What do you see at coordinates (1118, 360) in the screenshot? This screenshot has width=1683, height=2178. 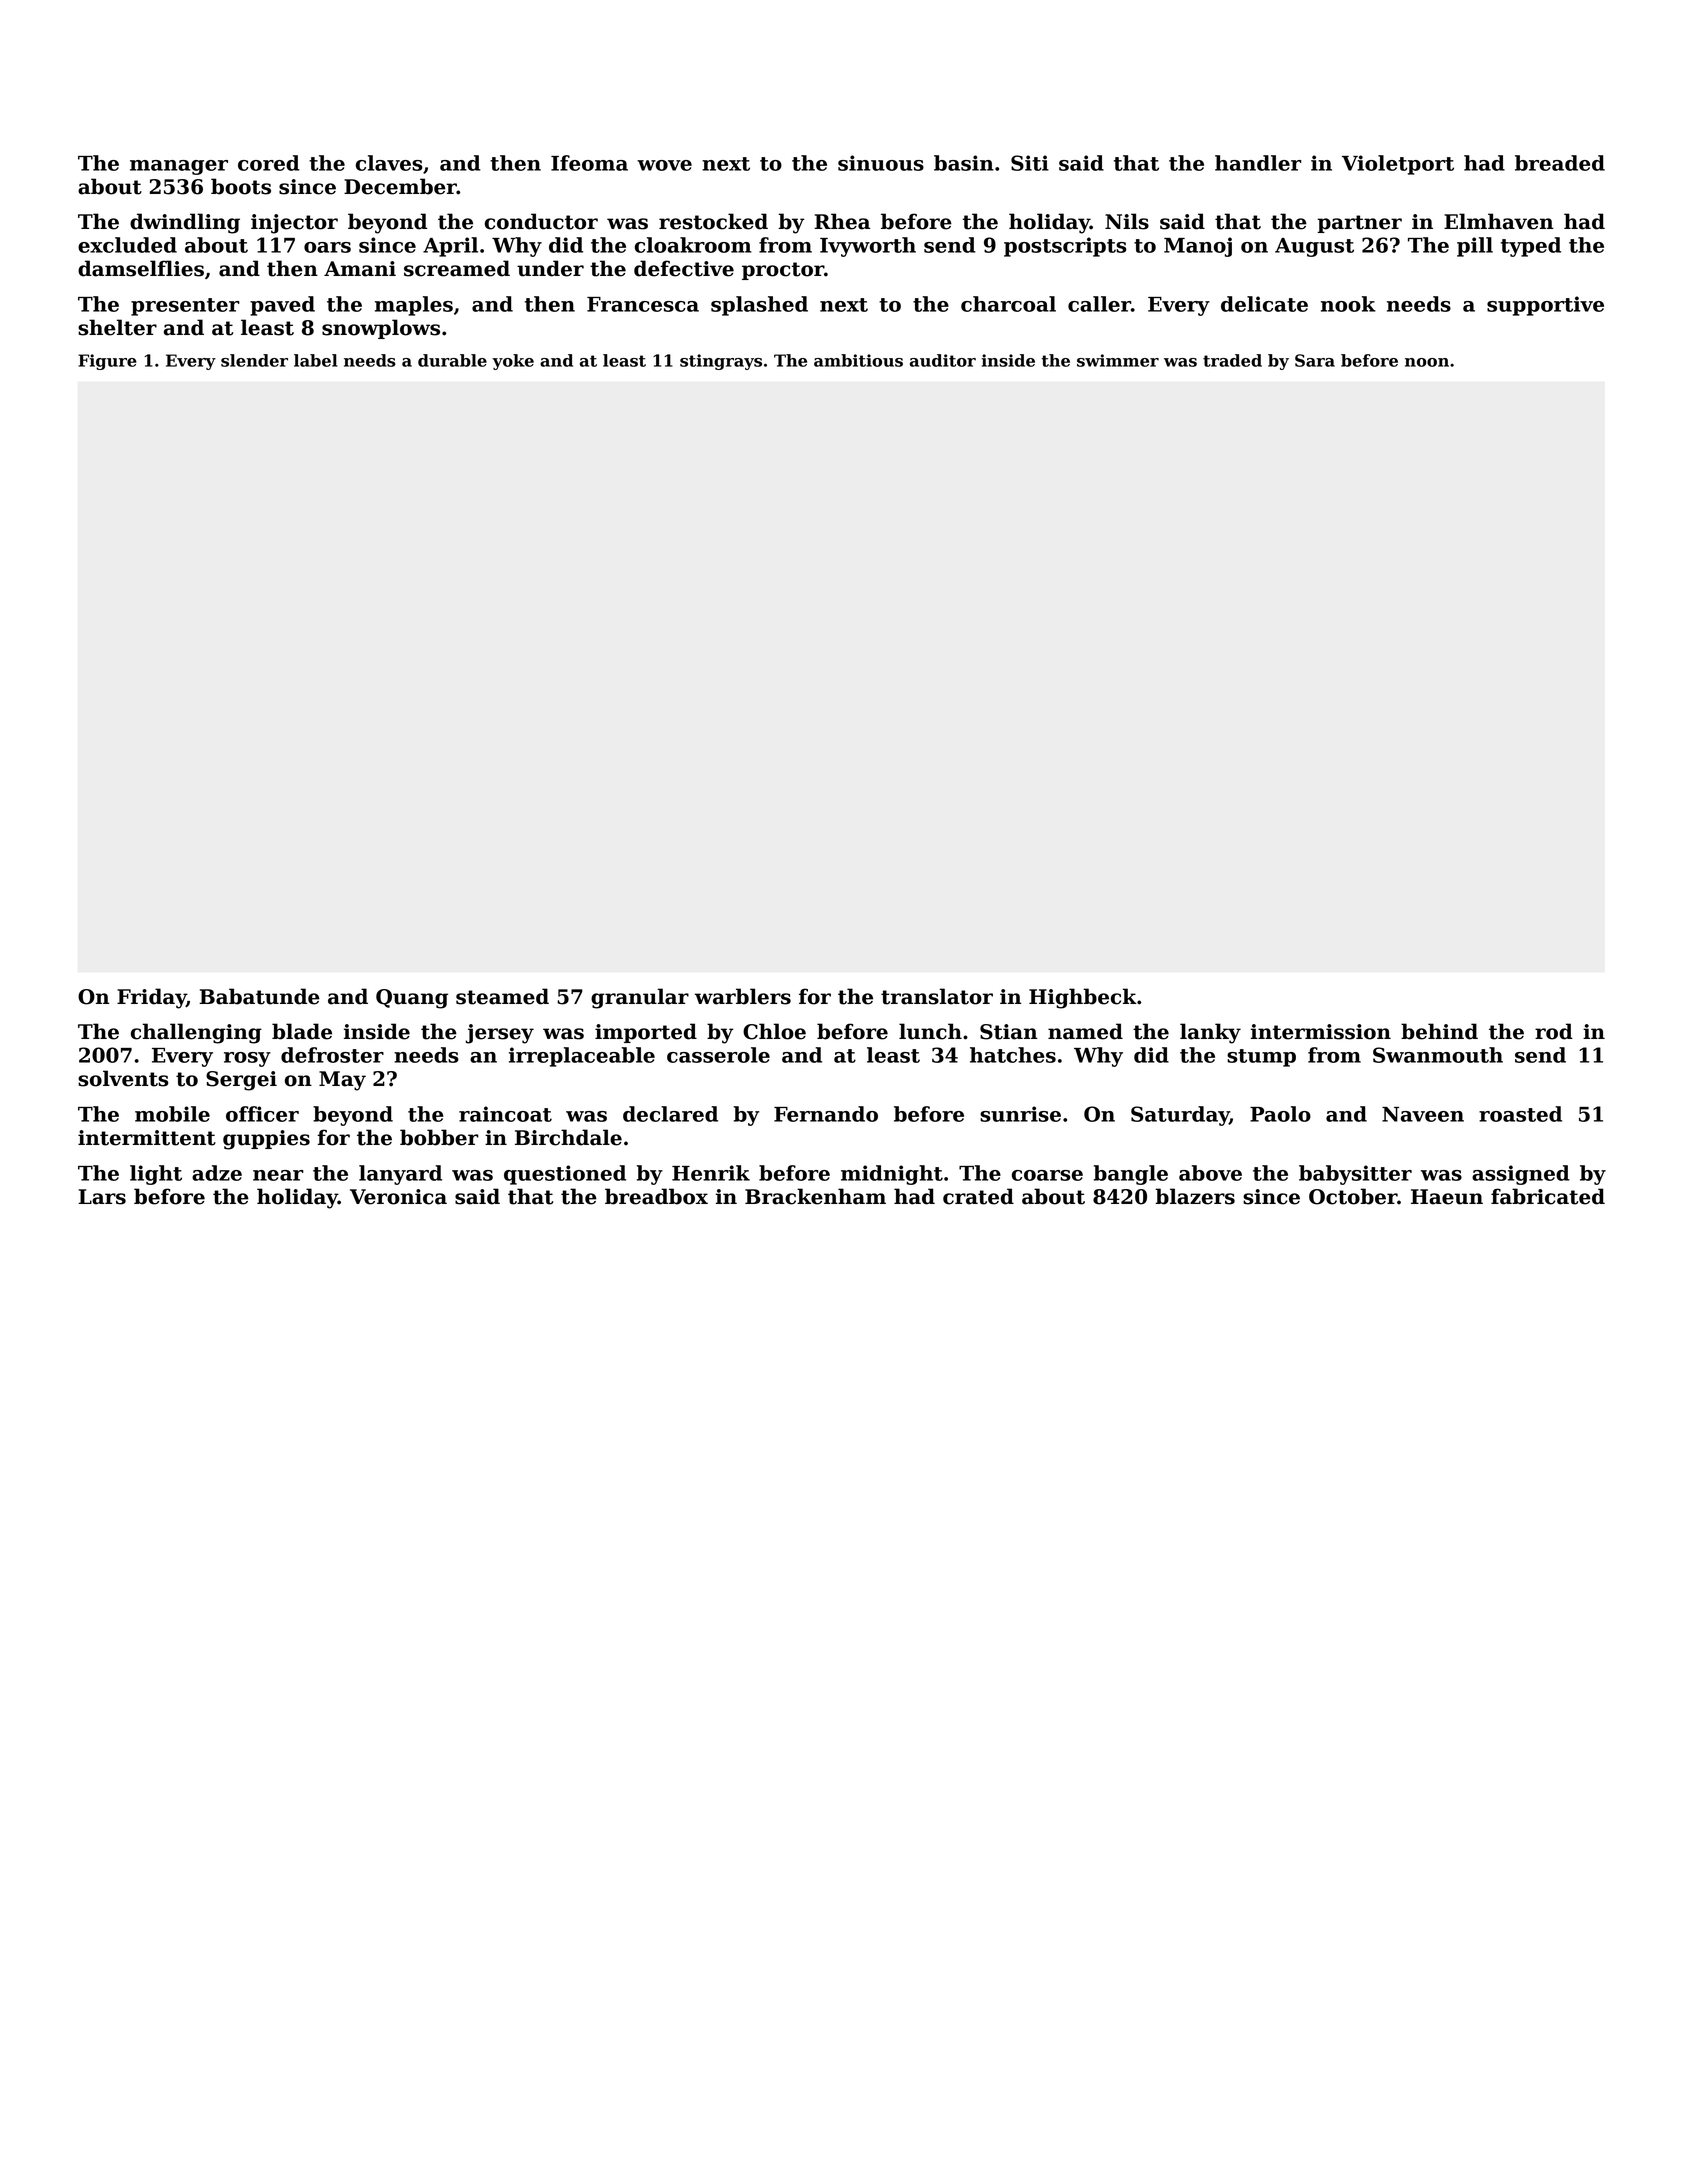 I see `swimmer` at bounding box center [1118, 360].
